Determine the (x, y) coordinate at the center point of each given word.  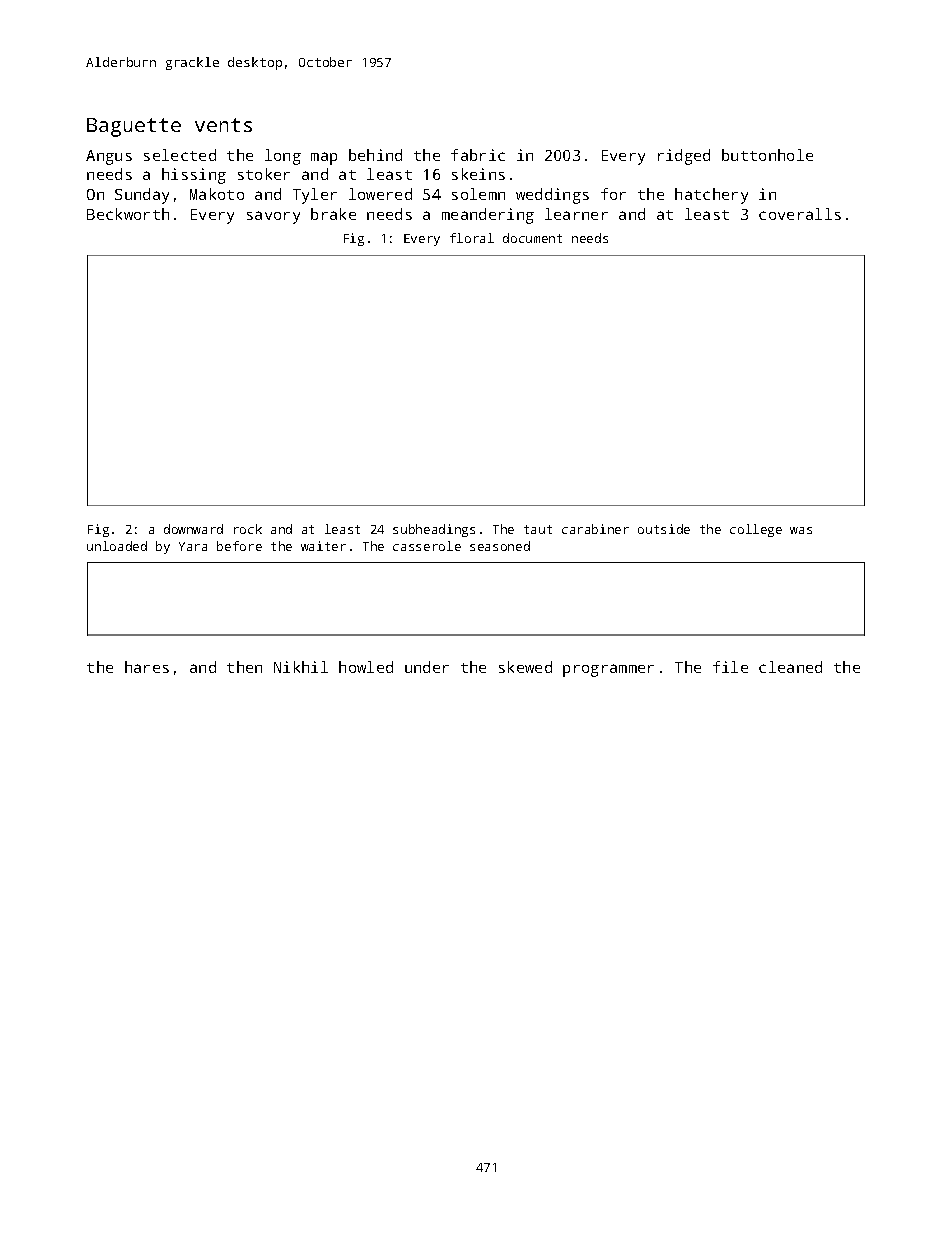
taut (538, 529)
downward (193, 529)
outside (664, 529)
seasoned (500, 546)
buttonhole (767, 155)
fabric (478, 155)
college (756, 530)
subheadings (434, 530)
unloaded (117, 546)
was (801, 530)
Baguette (134, 127)
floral (472, 238)
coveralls (800, 214)
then (244, 667)
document (532, 238)
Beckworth (128, 214)
